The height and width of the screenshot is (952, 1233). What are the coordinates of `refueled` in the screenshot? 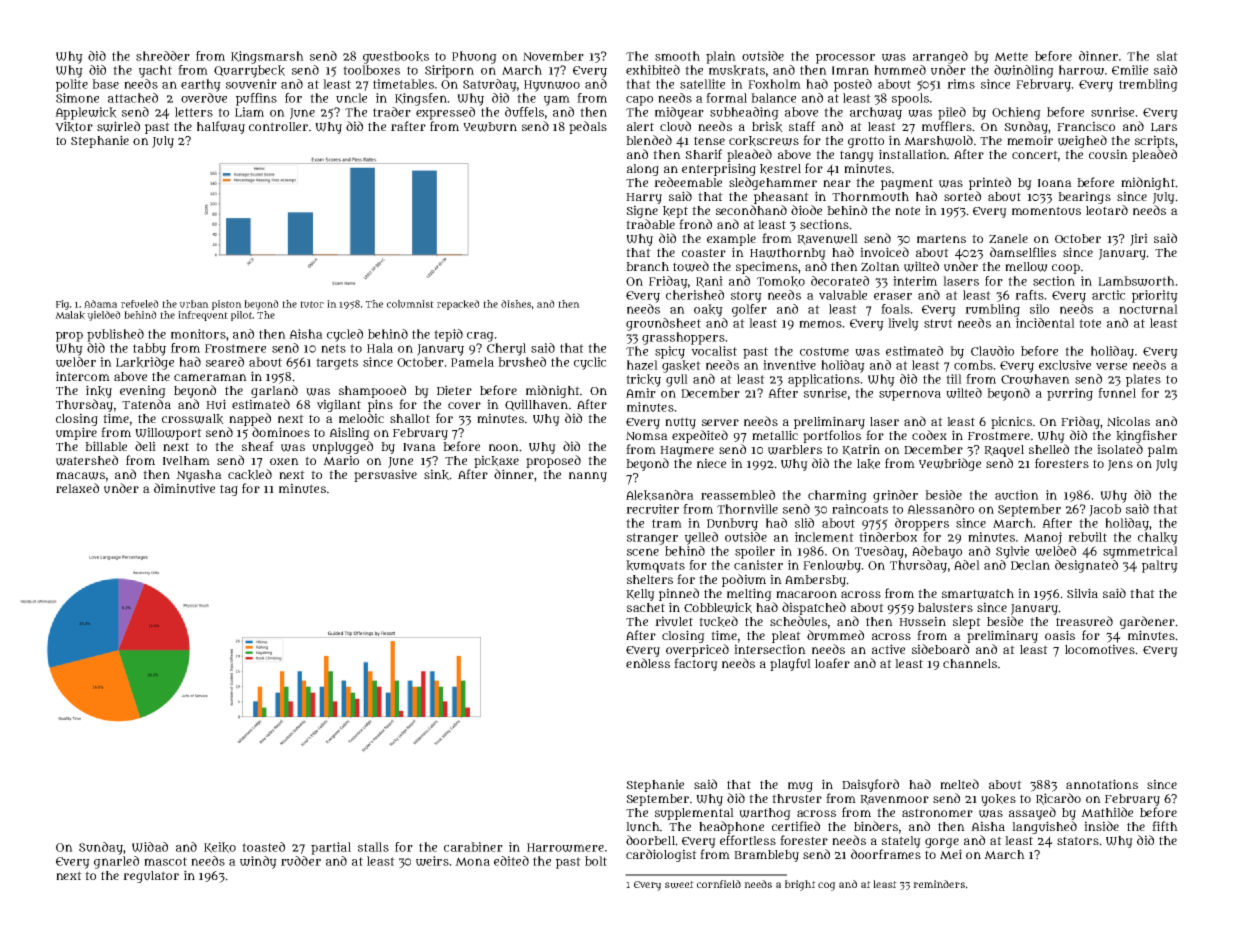 It's located at (140, 304).
